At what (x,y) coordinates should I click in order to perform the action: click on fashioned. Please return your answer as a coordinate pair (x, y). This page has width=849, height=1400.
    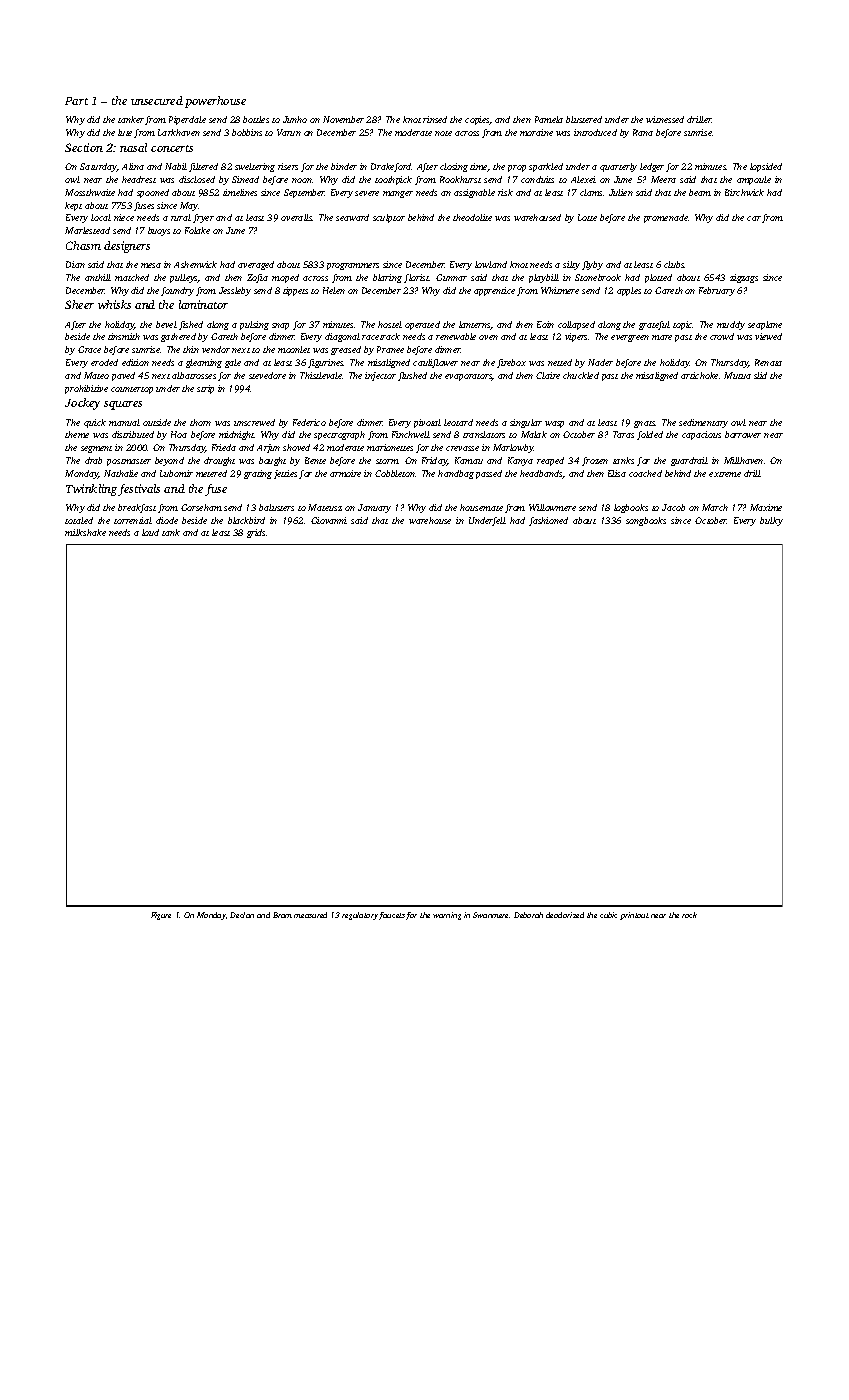
    Looking at the image, I should click on (548, 521).
